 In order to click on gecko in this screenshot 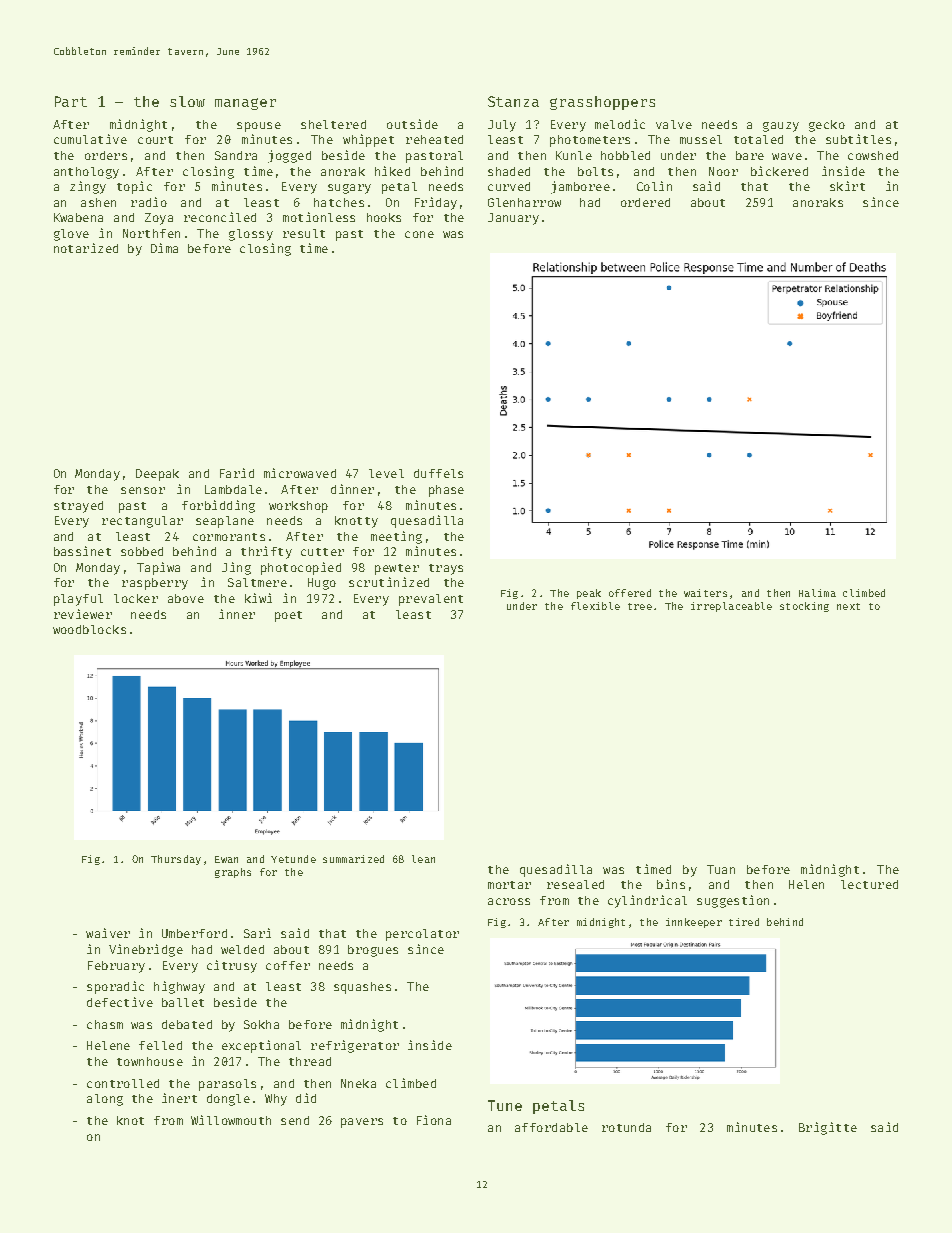, I will do `click(827, 126)`.
